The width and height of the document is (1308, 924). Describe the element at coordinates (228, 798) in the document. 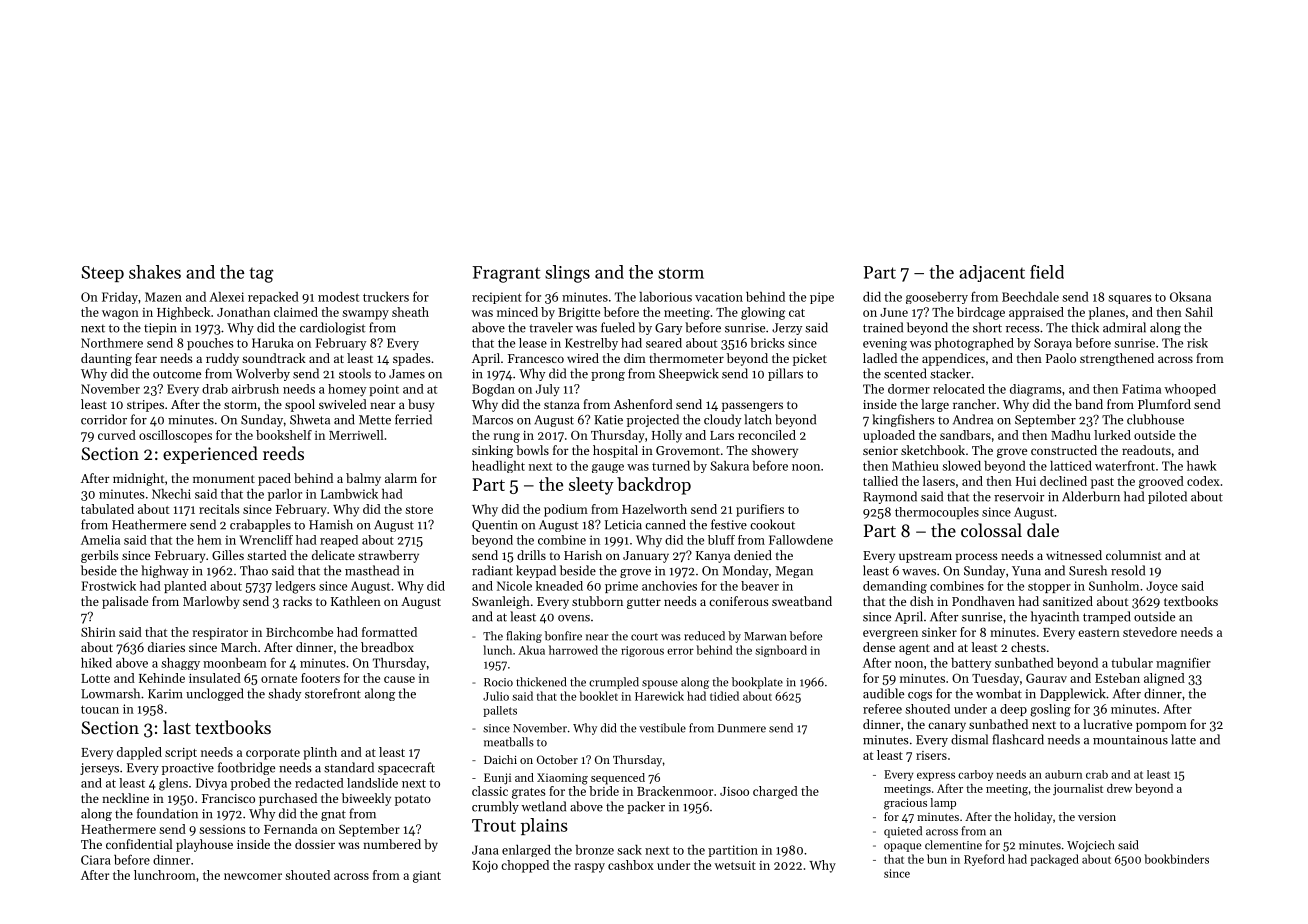

I see `Francisco` at that location.
